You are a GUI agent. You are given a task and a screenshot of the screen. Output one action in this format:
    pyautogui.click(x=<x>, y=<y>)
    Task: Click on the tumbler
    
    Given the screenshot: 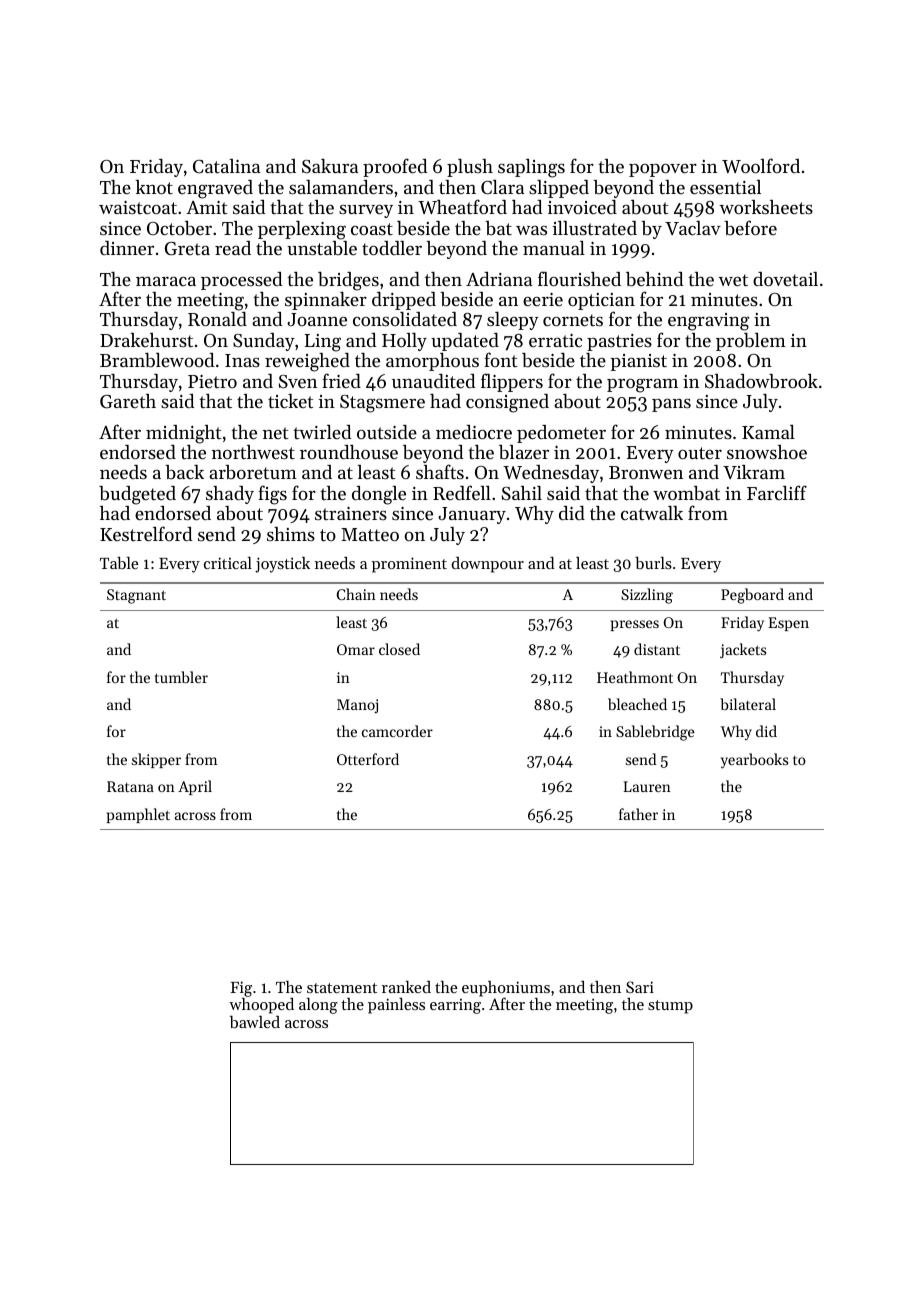 What is the action you would take?
    pyautogui.click(x=181, y=677)
